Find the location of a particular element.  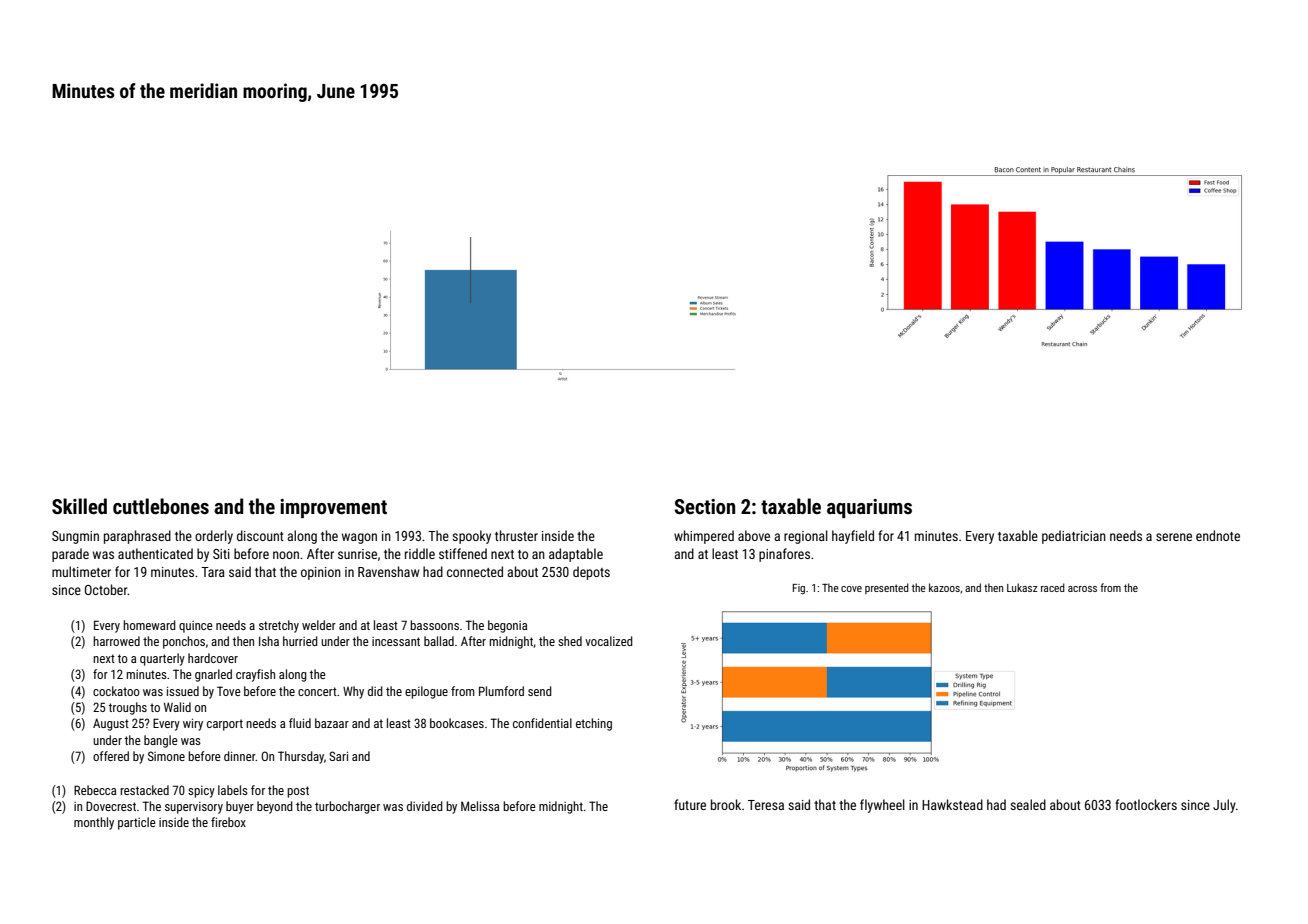

epilogue is located at coordinates (426, 692).
